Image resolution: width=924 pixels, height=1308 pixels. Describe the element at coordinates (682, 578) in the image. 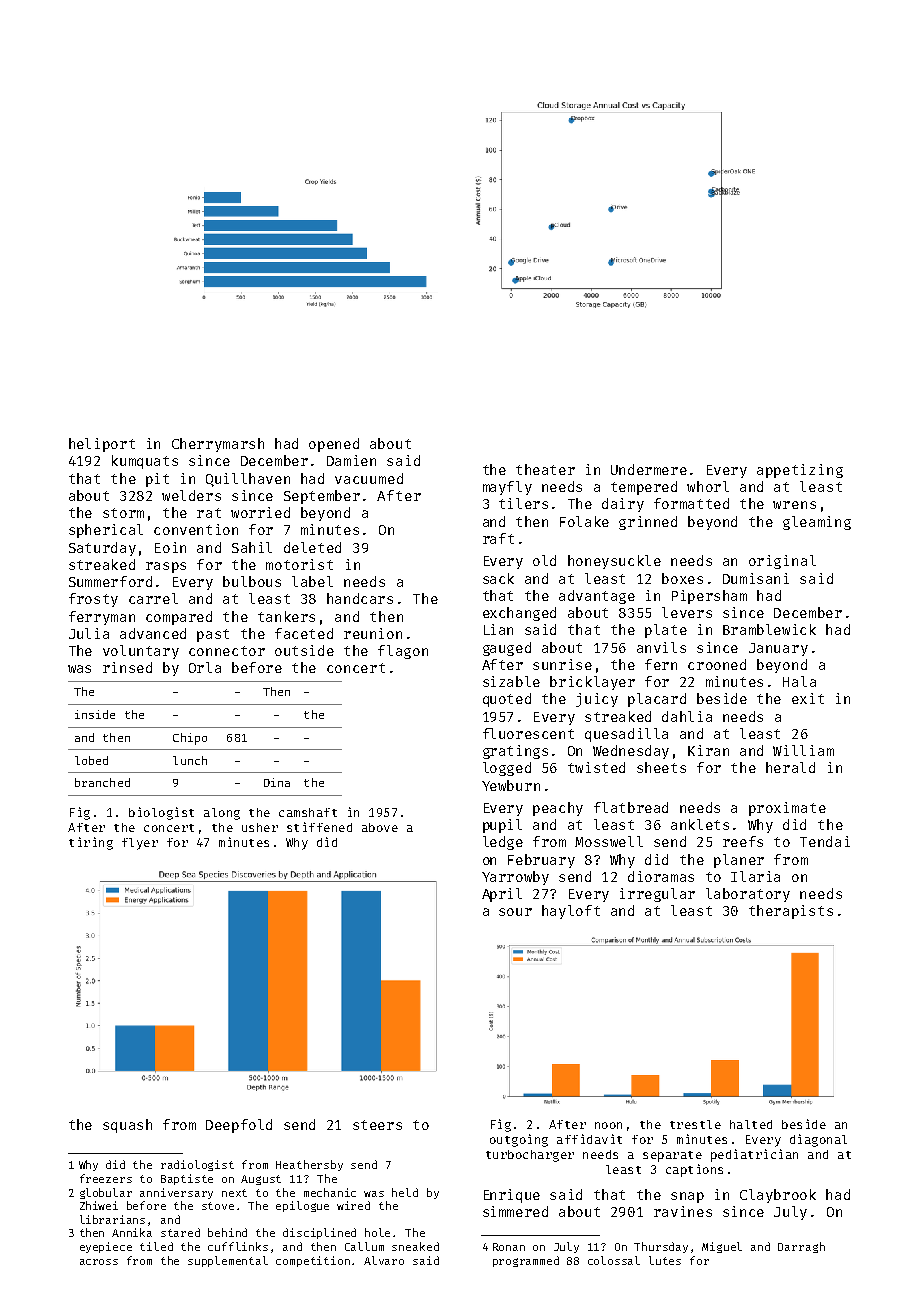

I see `boxes` at that location.
